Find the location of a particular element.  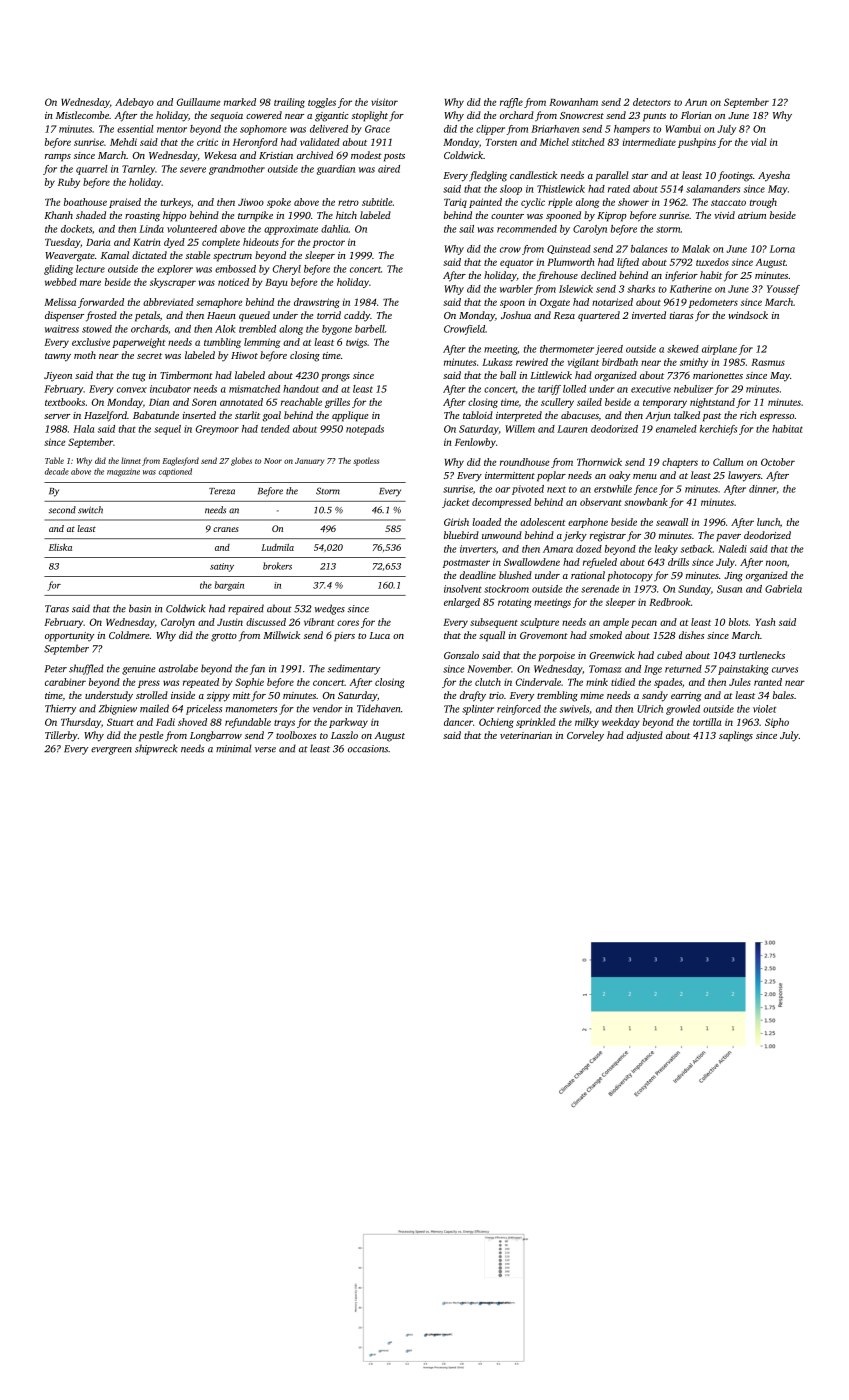

visitor is located at coordinates (384, 102).
